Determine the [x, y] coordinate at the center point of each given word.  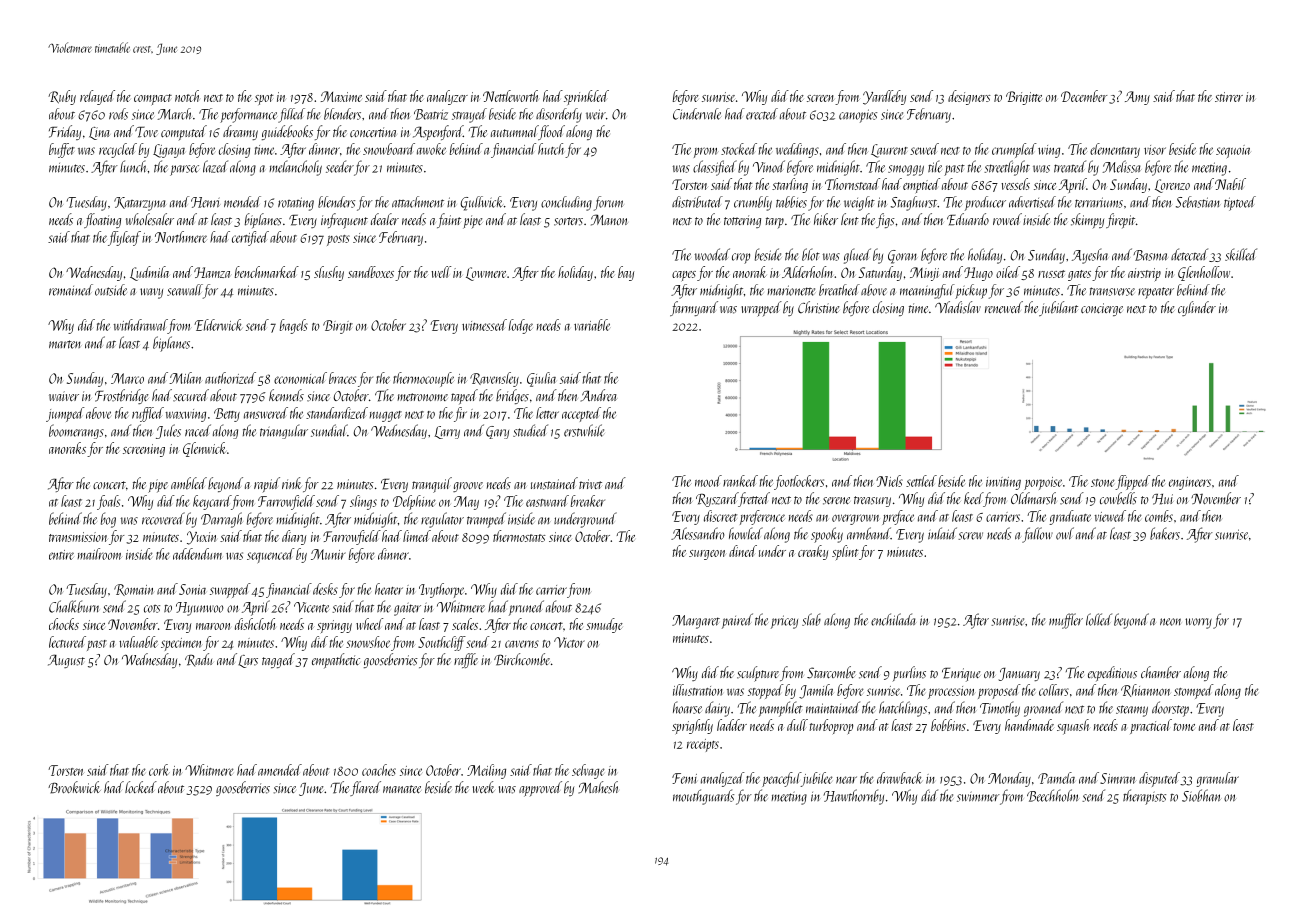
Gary [497, 432]
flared [365, 788]
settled [921, 481]
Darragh [222, 520]
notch [187, 96]
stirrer [1229, 97]
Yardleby [884, 97]
